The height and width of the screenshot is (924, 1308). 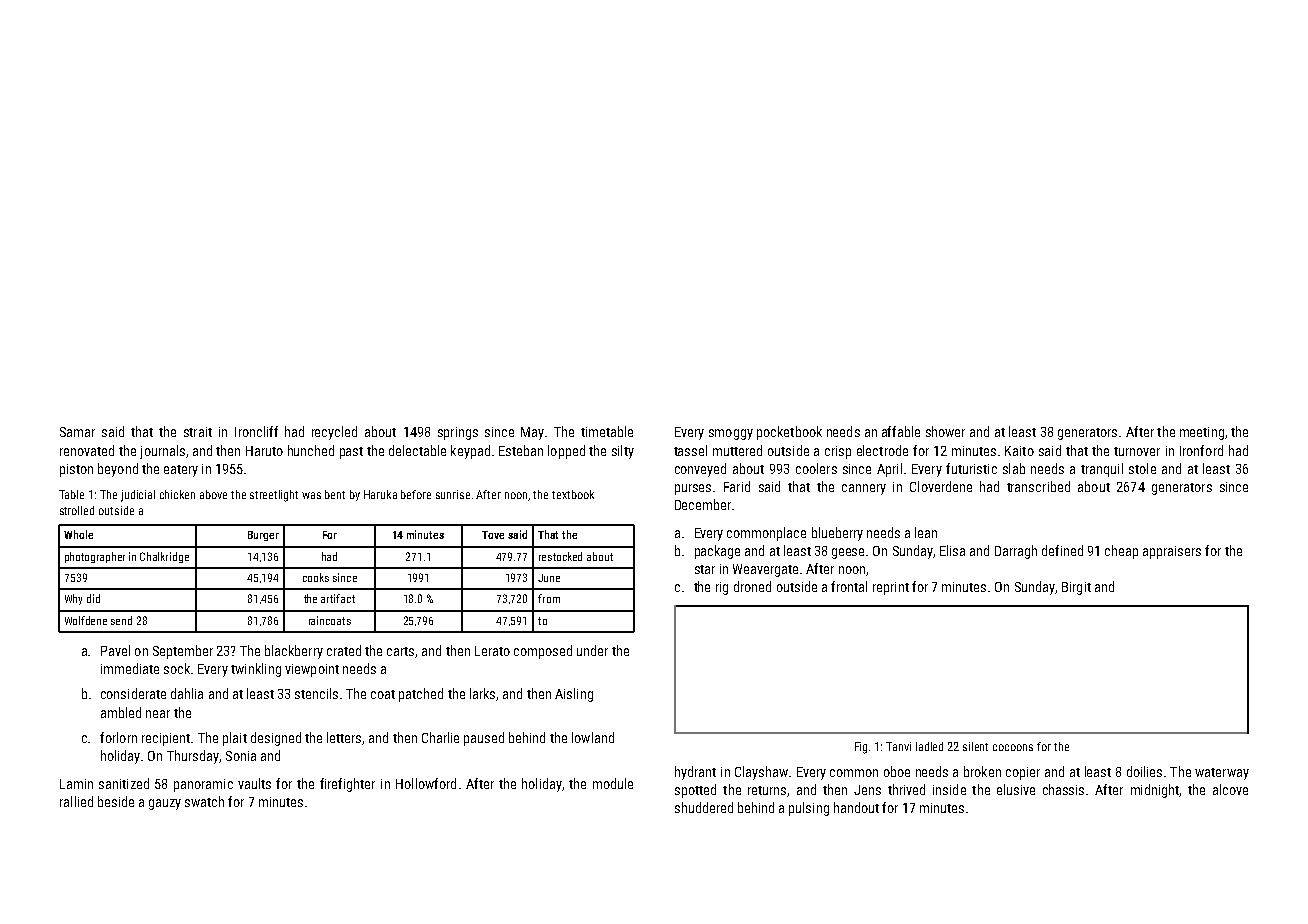 What do you see at coordinates (1016, 552) in the screenshot?
I see `Darragh` at bounding box center [1016, 552].
